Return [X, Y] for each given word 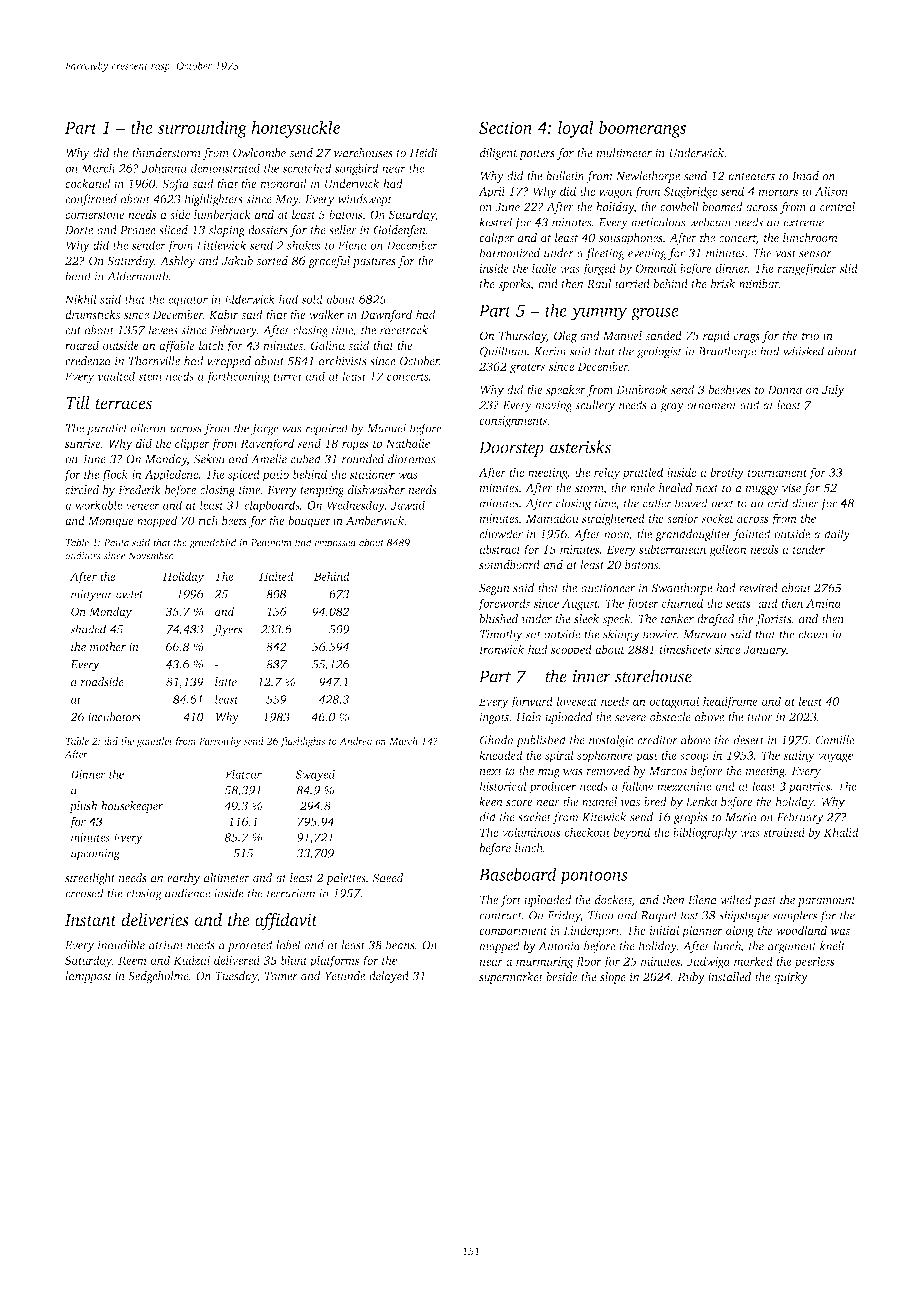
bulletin [565, 176]
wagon [616, 194]
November [150, 555]
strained [784, 832]
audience [187, 893]
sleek [586, 619]
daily [837, 535]
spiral [559, 756]
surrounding [202, 129]
